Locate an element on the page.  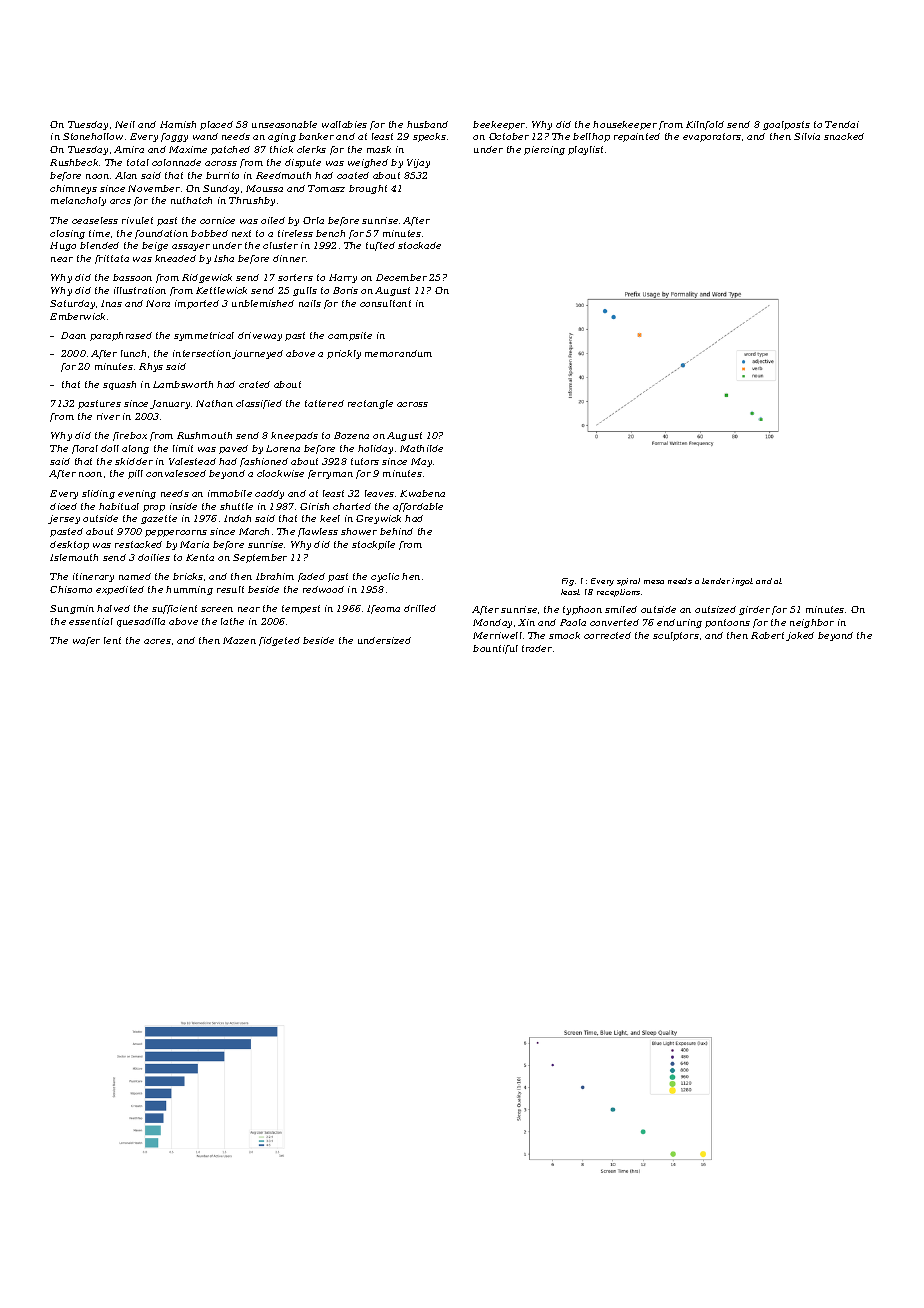
unseasonable is located at coordinates (284, 124).
